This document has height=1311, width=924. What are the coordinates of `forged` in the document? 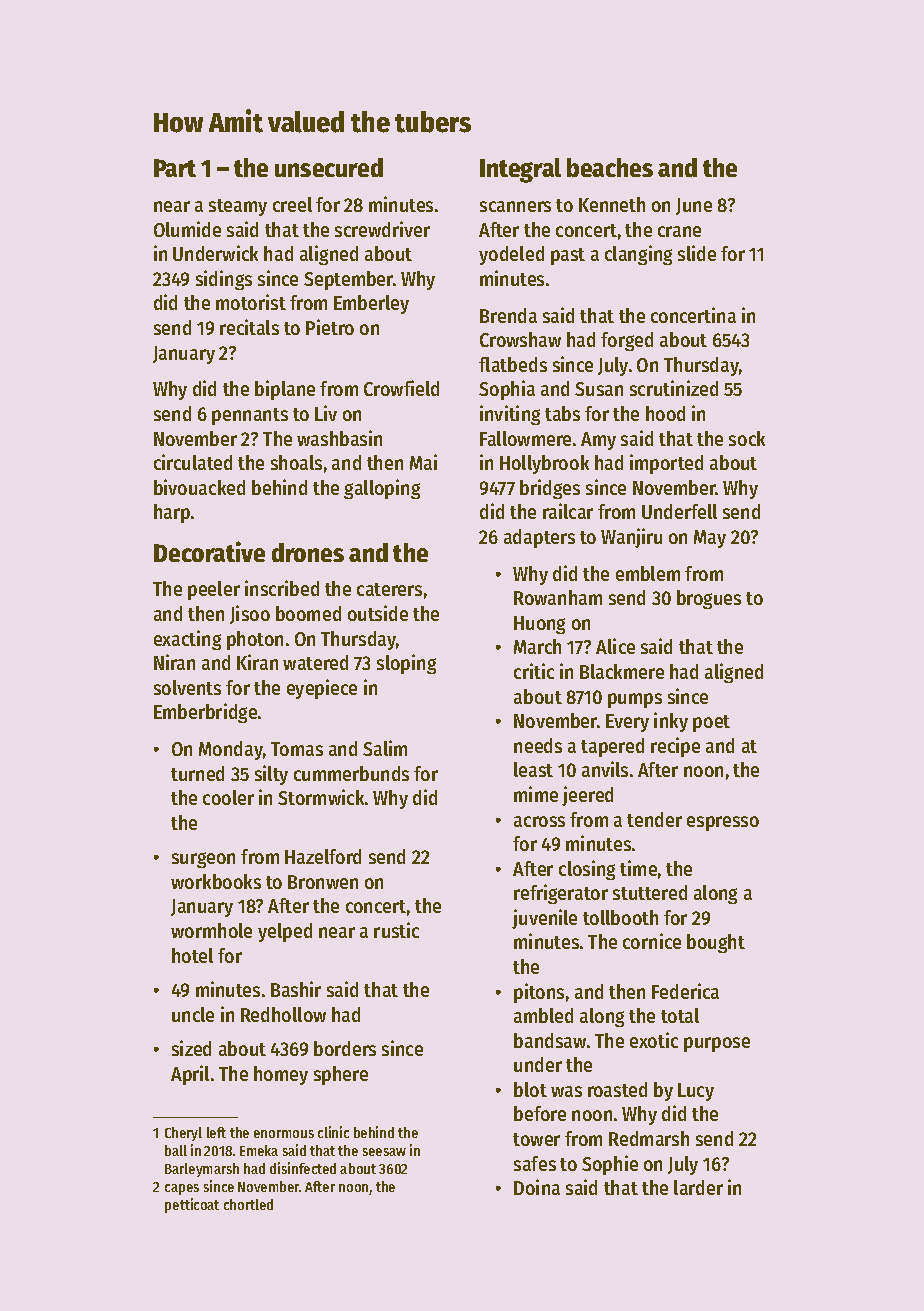 It's located at (627, 341).
